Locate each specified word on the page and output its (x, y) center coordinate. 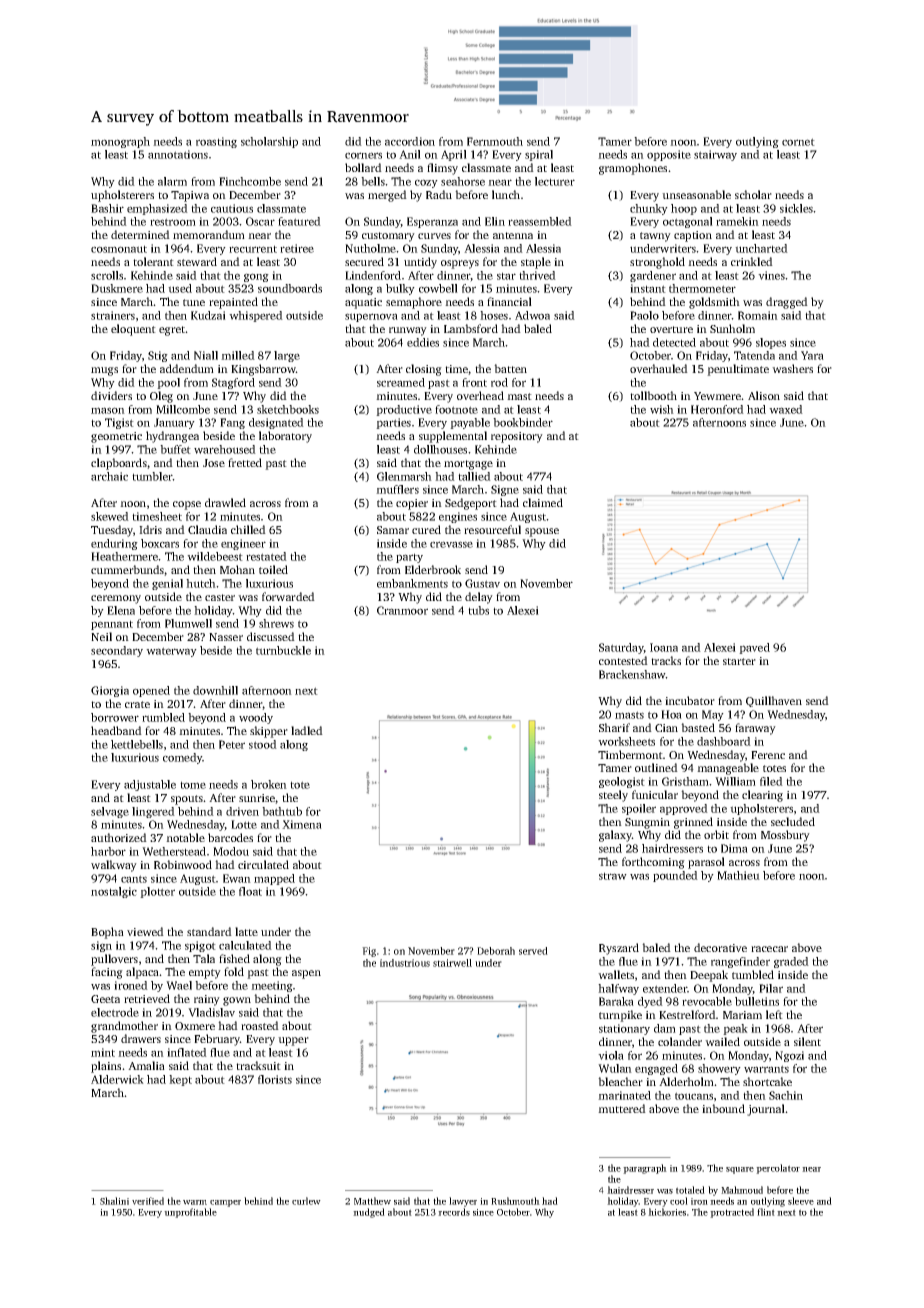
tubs (478, 610)
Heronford (717, 409)
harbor (108, 851)
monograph (120, 142)
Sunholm (732, 328)
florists (275, 1079)
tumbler (152, 476)
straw (613, 876)
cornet (798, 142)
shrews (276, 623)
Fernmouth (495, 141)
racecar (769, 949)
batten (510, 368)
